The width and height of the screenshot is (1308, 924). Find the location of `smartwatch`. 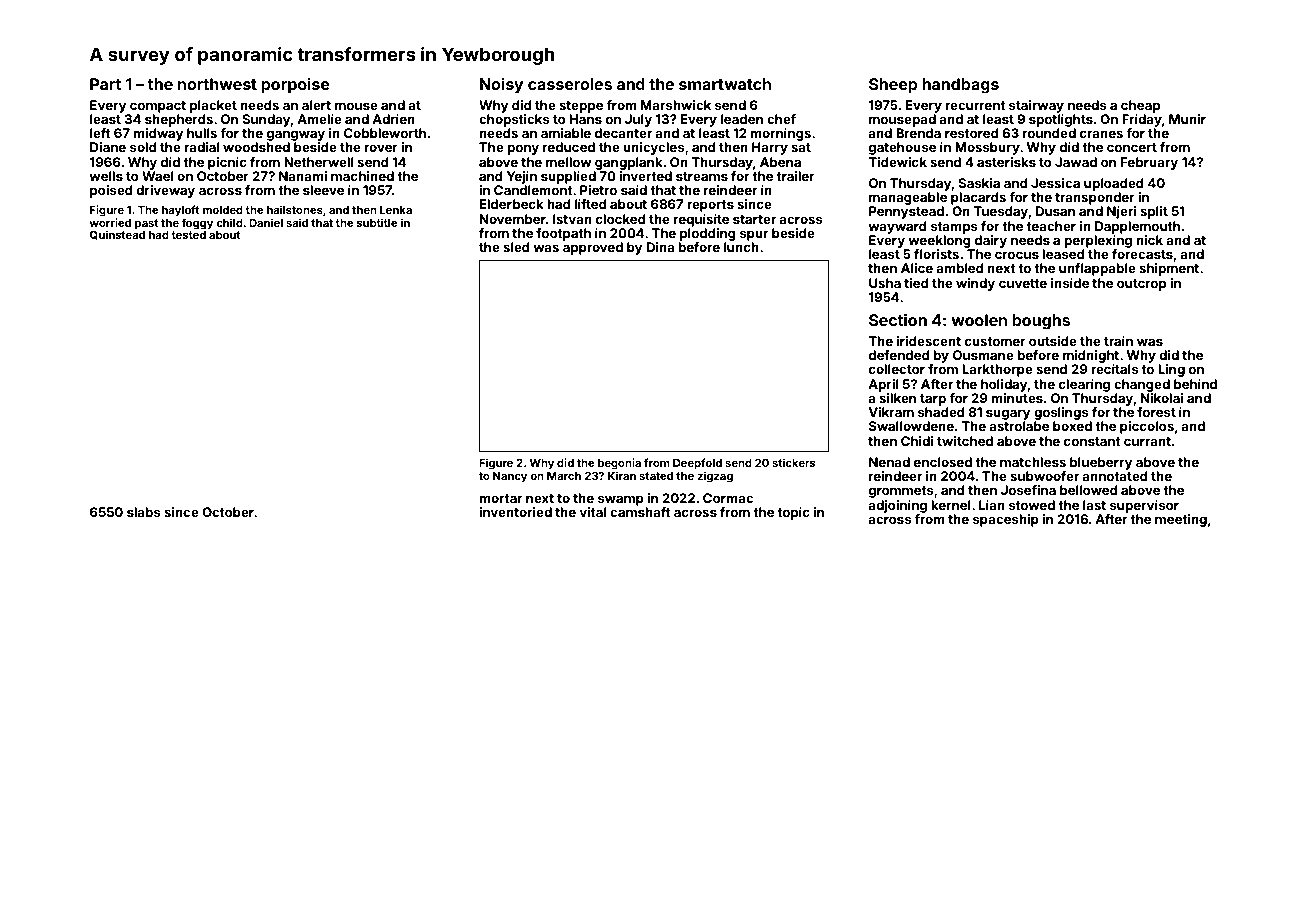

smartwatch is located at coordinates (725, 84).
